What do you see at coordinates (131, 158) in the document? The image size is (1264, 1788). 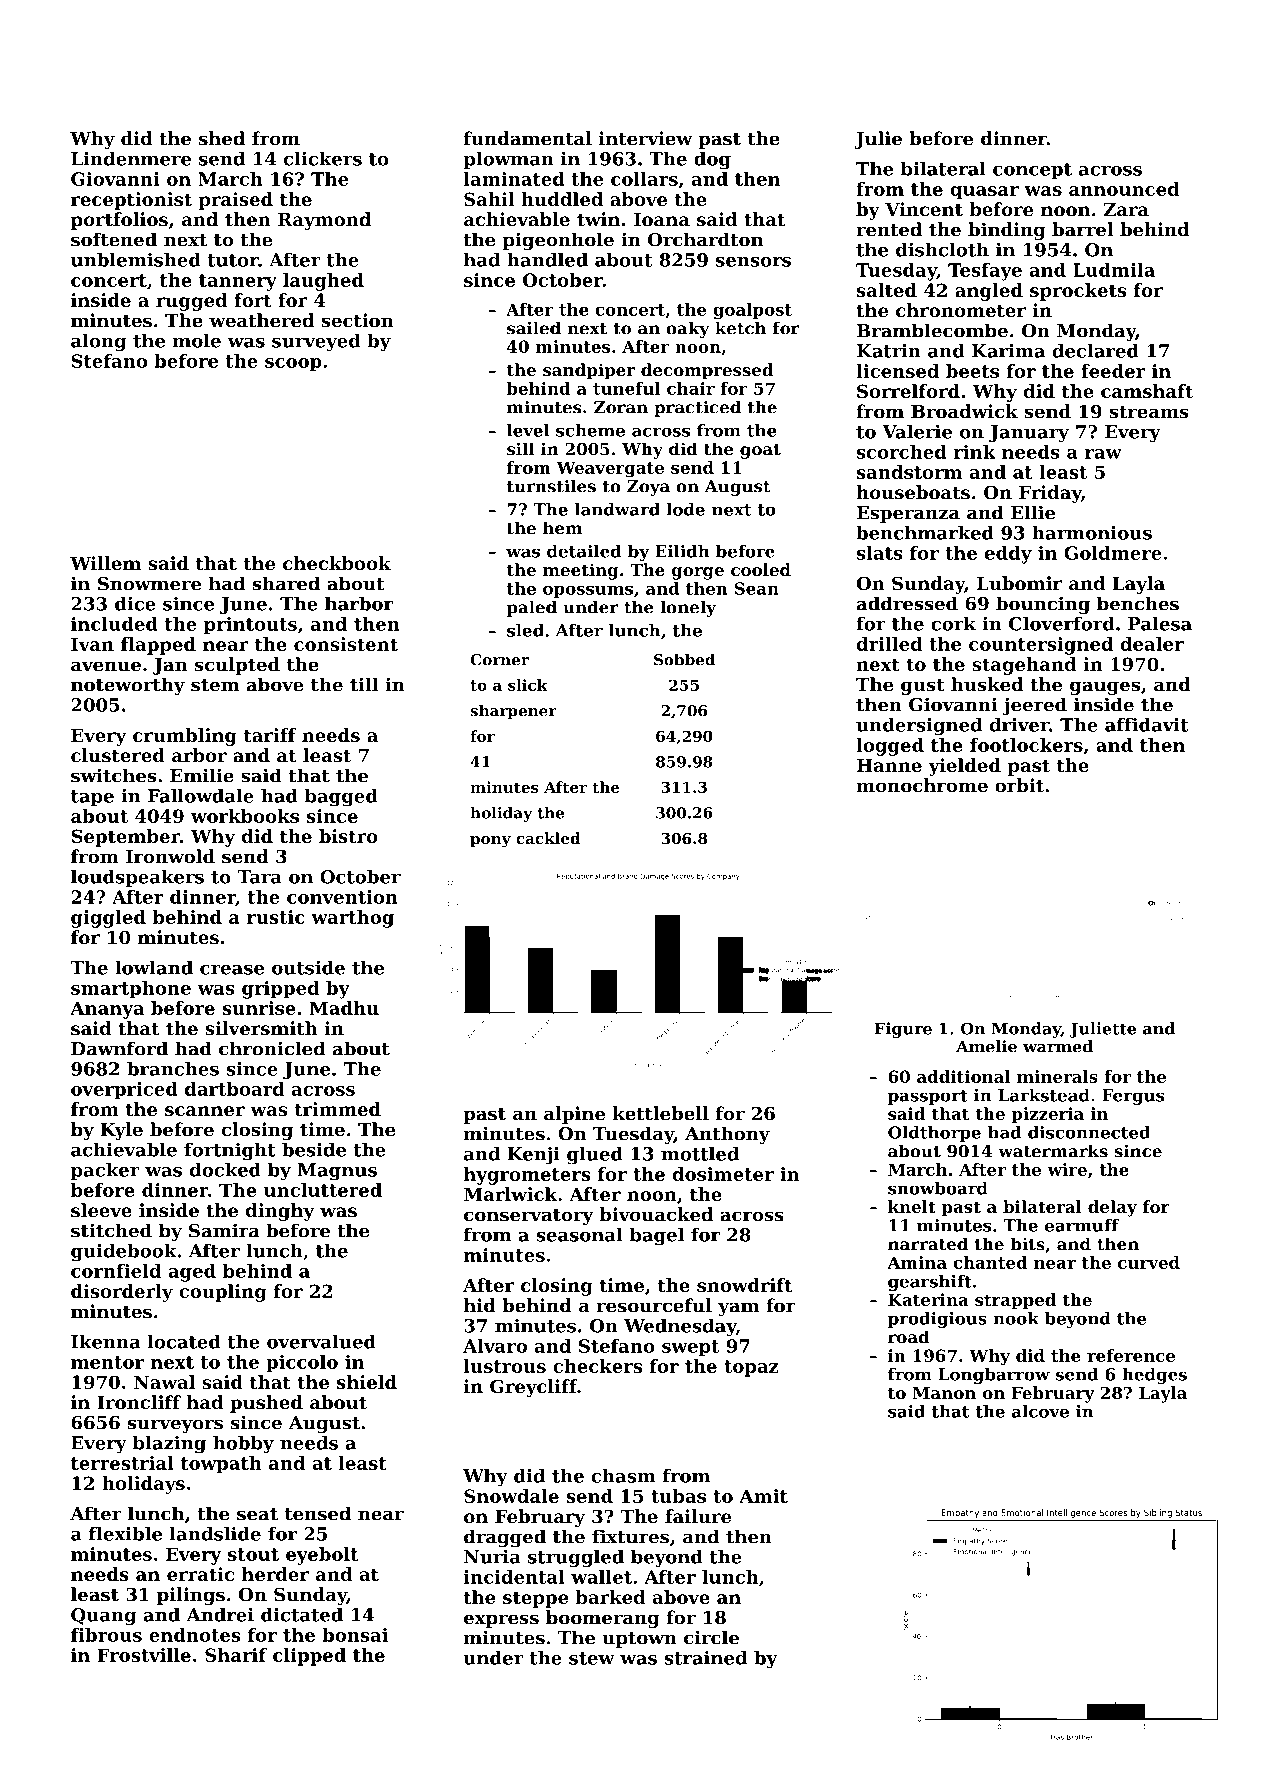 I see `Lindenmere` at bounding box center [131, 158].
